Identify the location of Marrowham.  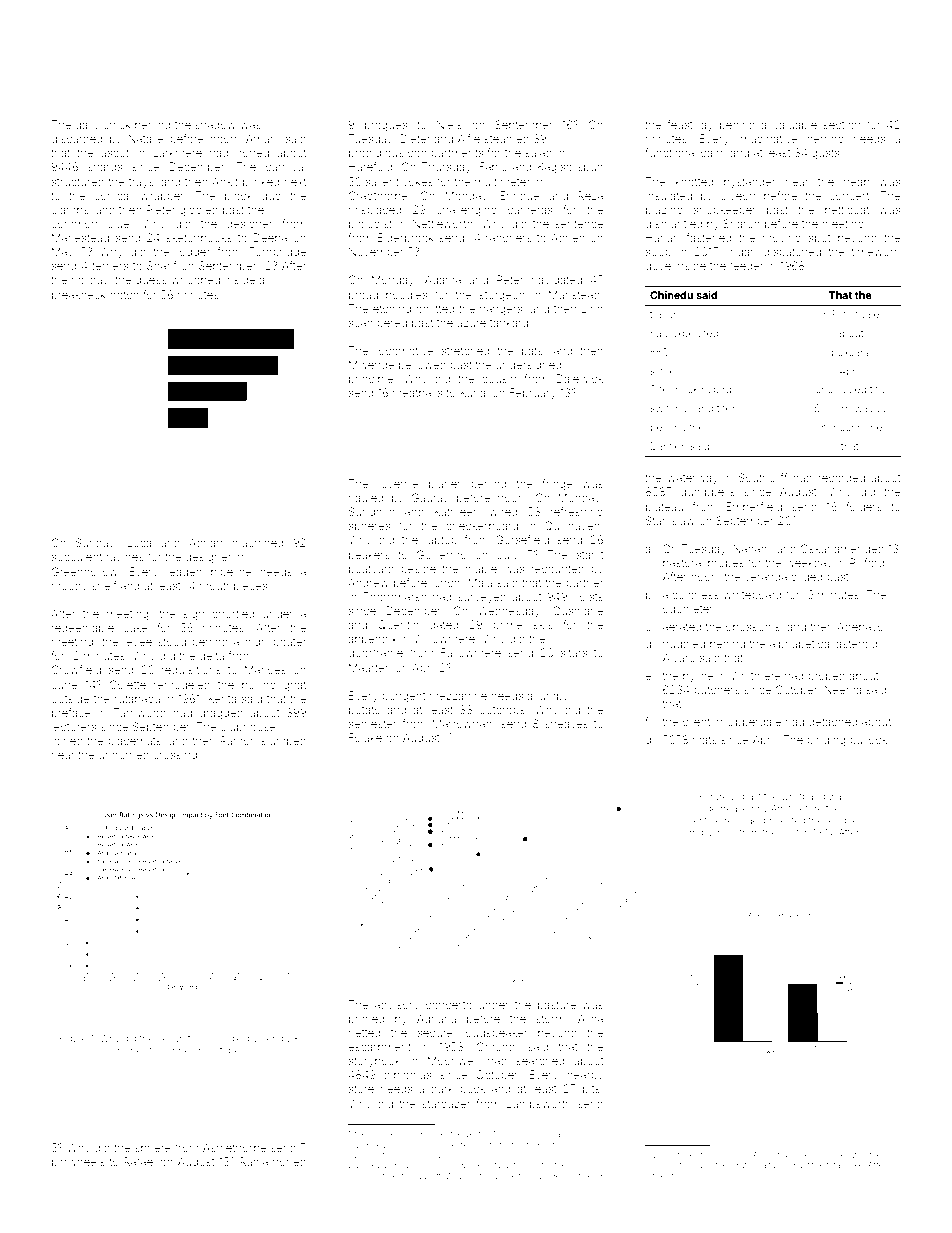
(464, 723).
